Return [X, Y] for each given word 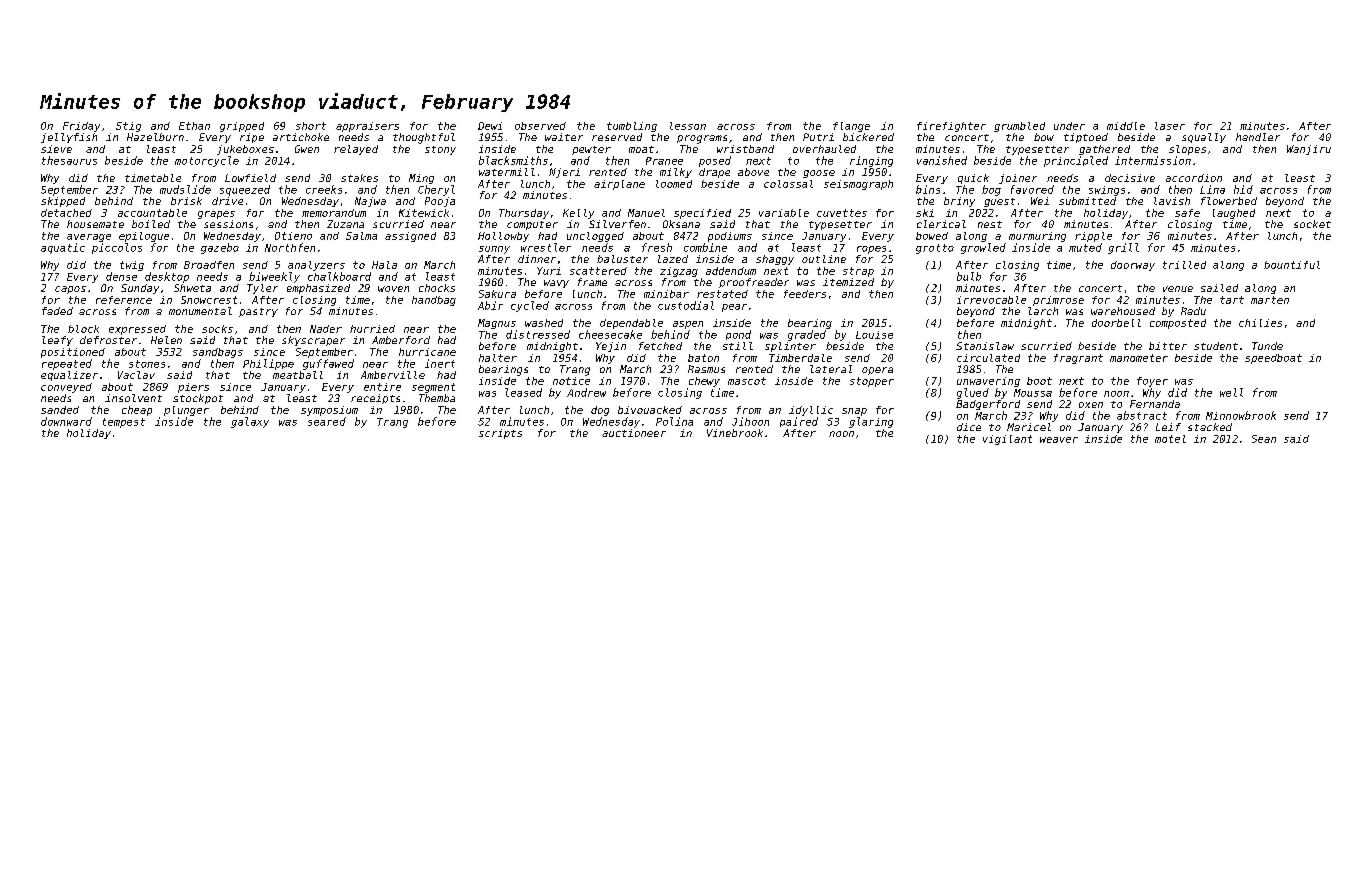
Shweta [192, 288]
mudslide [185, 189]
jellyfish [69, 138]
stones [147, 364]
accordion [1194, 178]
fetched [660, 346]
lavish [1172, 201]
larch [1043, 311]
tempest [124, 423]
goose [819, 174]
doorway [1133, 266]
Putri [818, 137]
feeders [805, 294]
